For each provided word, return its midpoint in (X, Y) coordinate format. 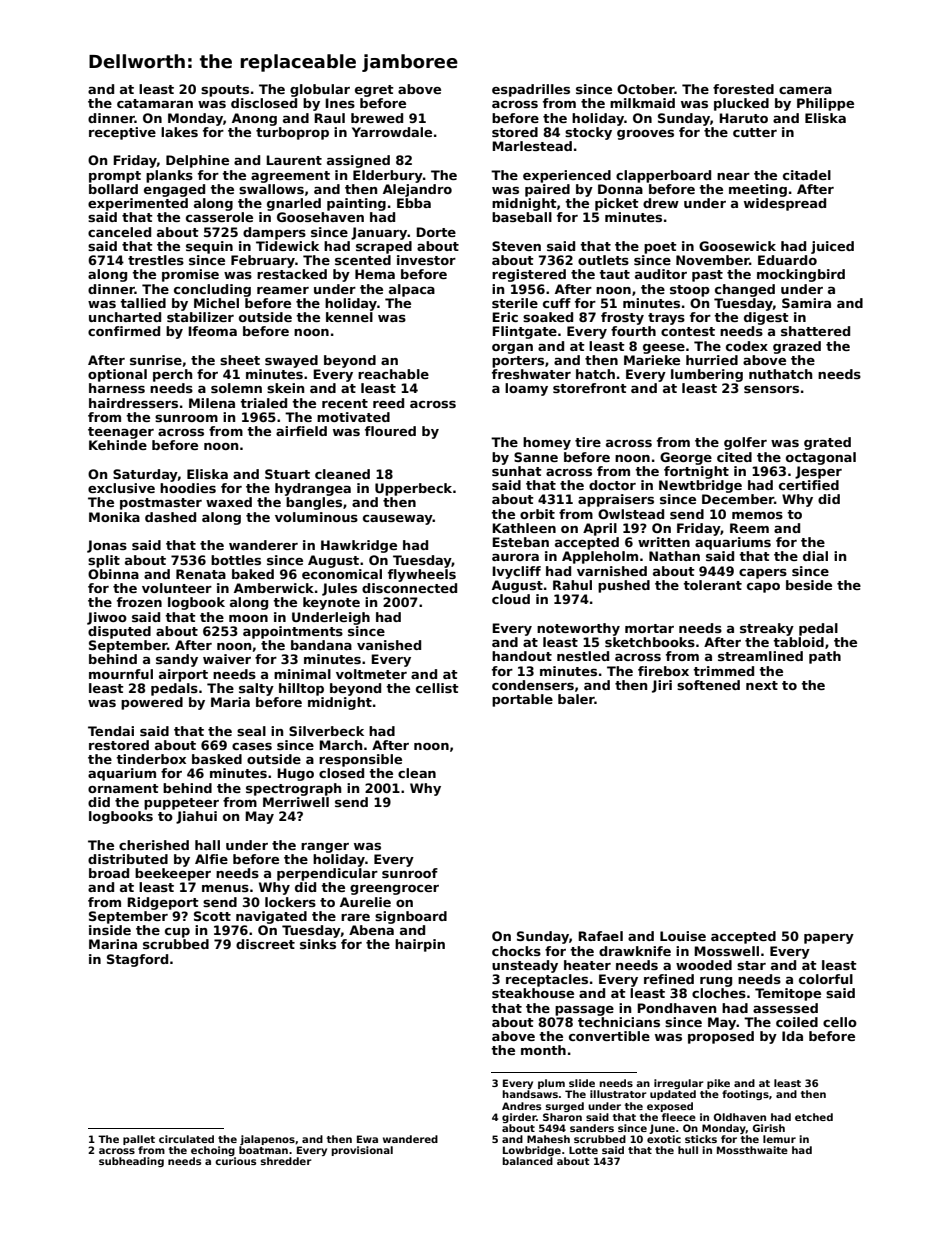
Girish (769, 1128)
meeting (758, 190)
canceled (119, 232)
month (543, 1050)
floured (390, 431)
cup (177, 933)
